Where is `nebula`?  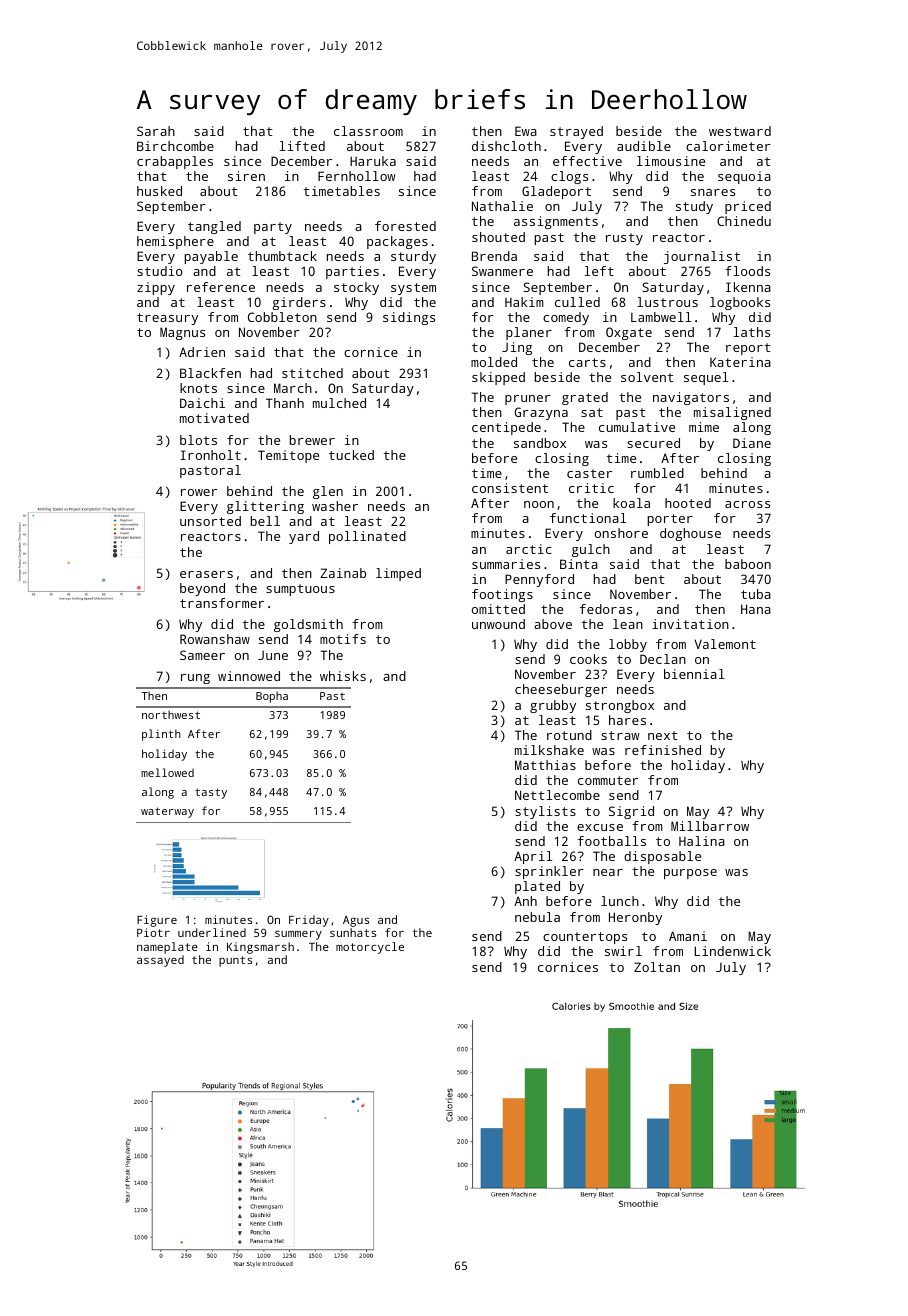
nebula is located at coordinates (537, 917).
